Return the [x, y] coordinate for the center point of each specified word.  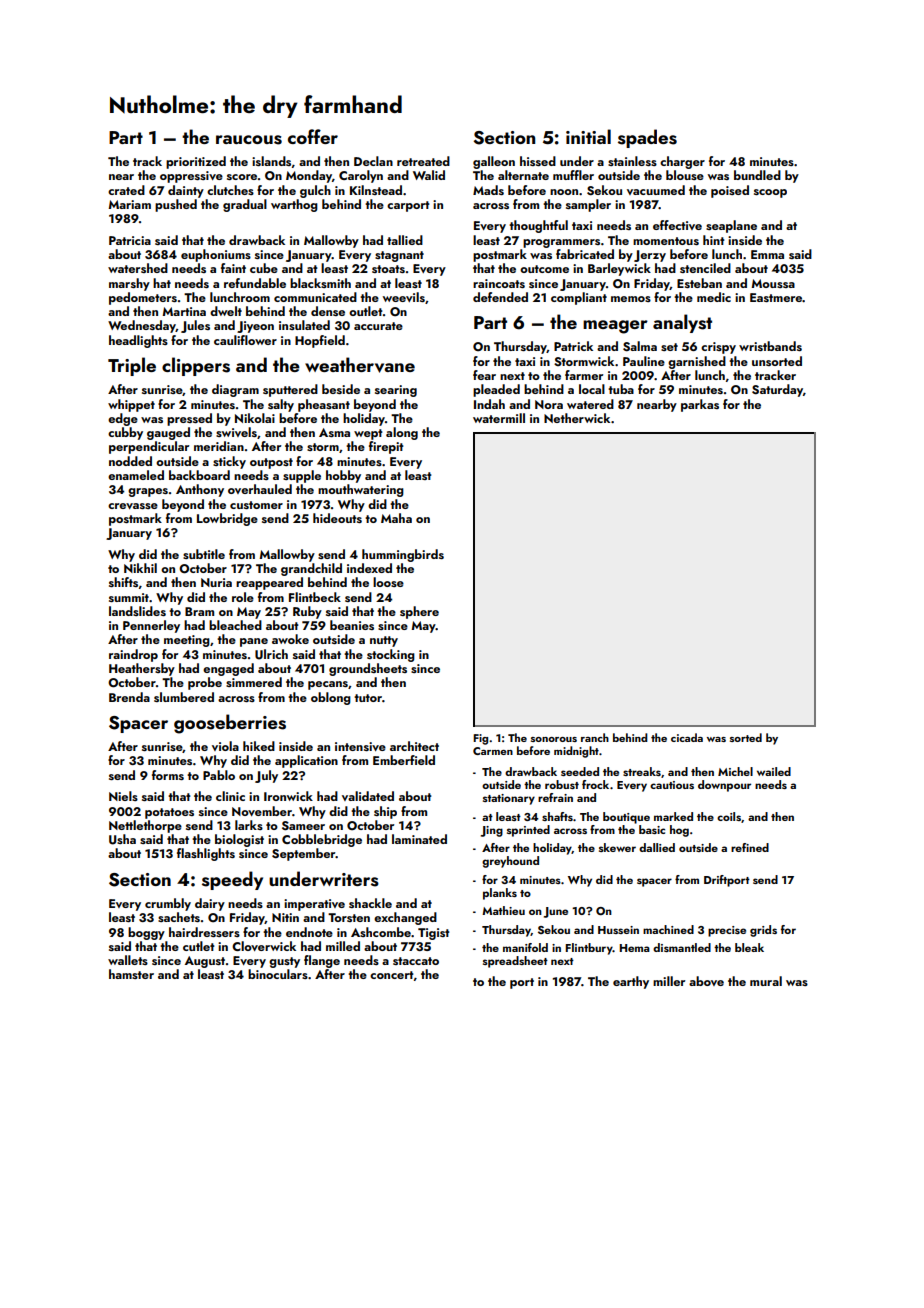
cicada [687, 737]
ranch [595, 737]
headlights [138, 341]
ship [385, 812]
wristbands [770, 346]
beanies [352, 625]
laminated [419, 839]
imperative [314, 905]
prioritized [196, 162]
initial [588, 136]
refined [750, 847]
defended [500, 297]
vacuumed [656, 190]
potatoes [169, 813]
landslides [137, 611]
